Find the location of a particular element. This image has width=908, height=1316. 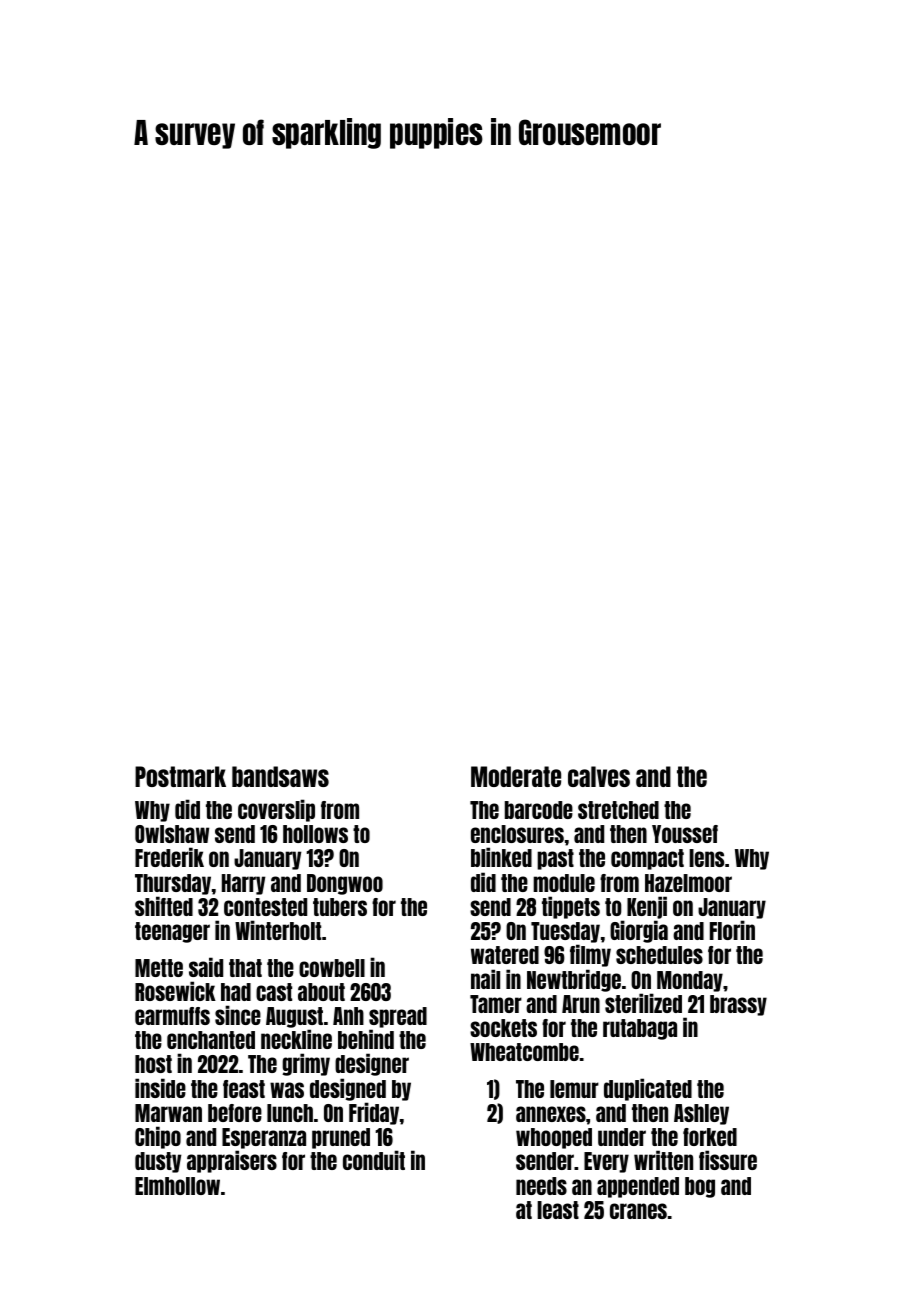

bog is located at coordinates (700, 1187).
